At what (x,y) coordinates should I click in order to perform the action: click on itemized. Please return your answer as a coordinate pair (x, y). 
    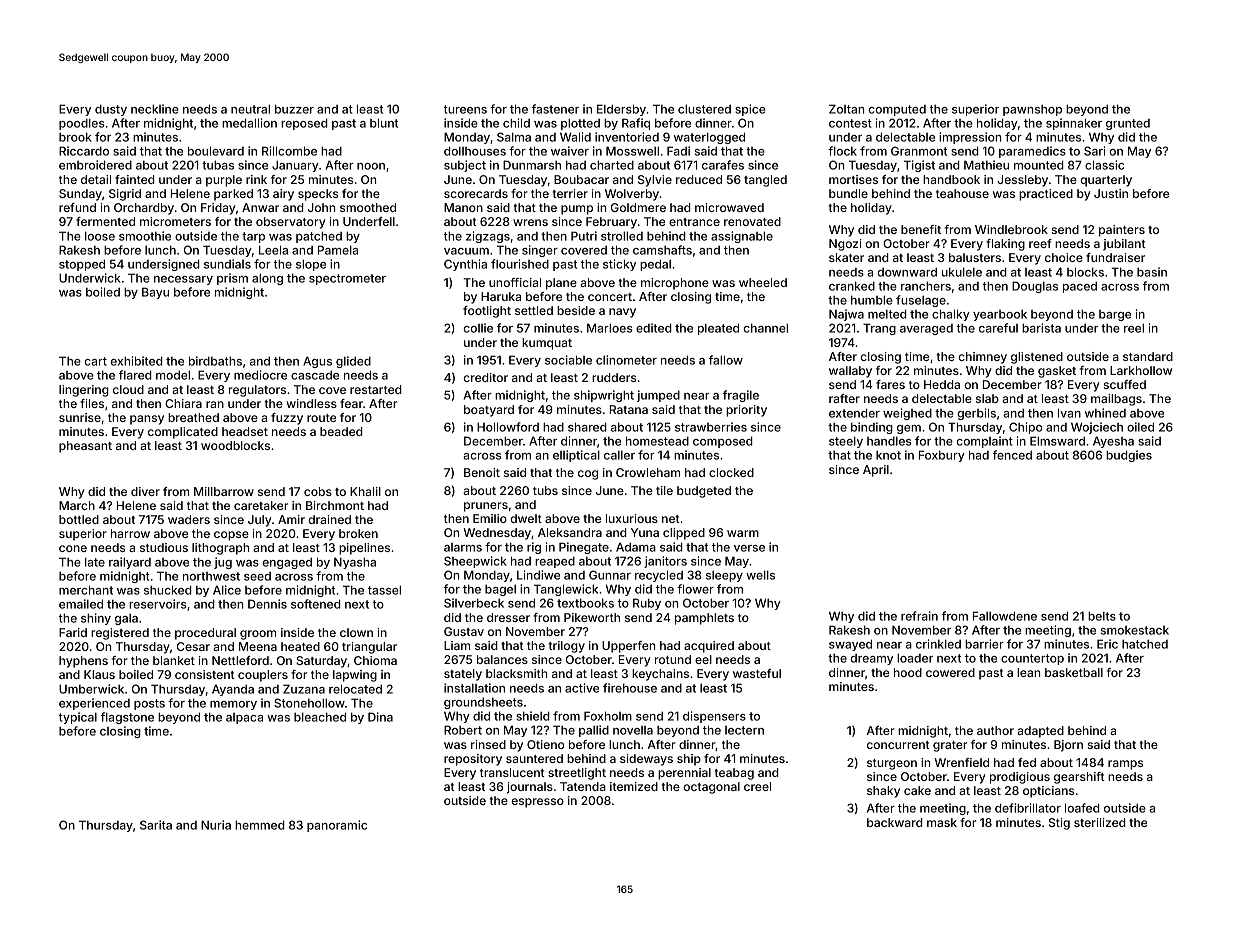
    Looking at the image, I should click on (634, 786).
